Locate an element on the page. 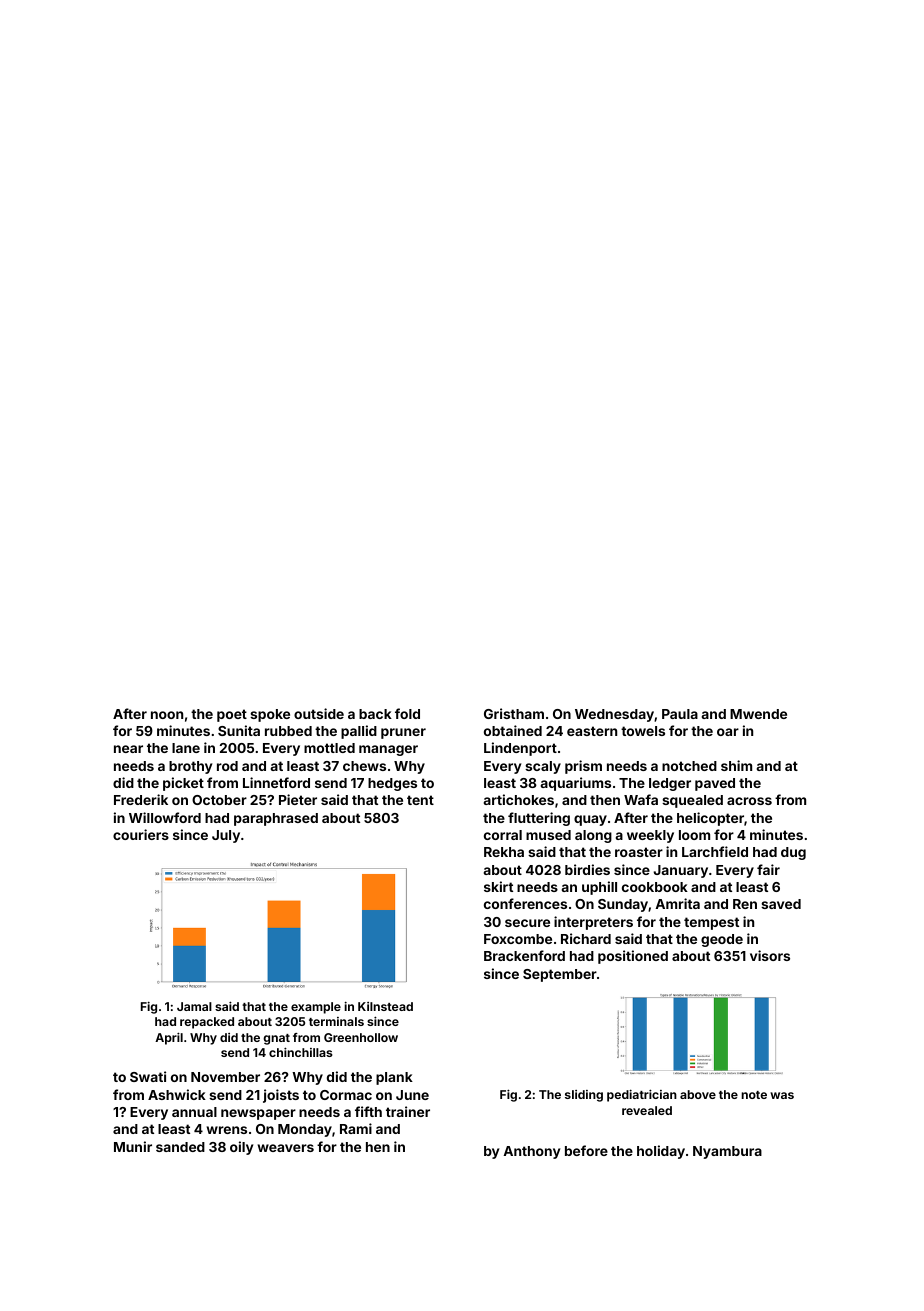 This image has width=924, height=1311. across is located at coordinates (749, 801).
